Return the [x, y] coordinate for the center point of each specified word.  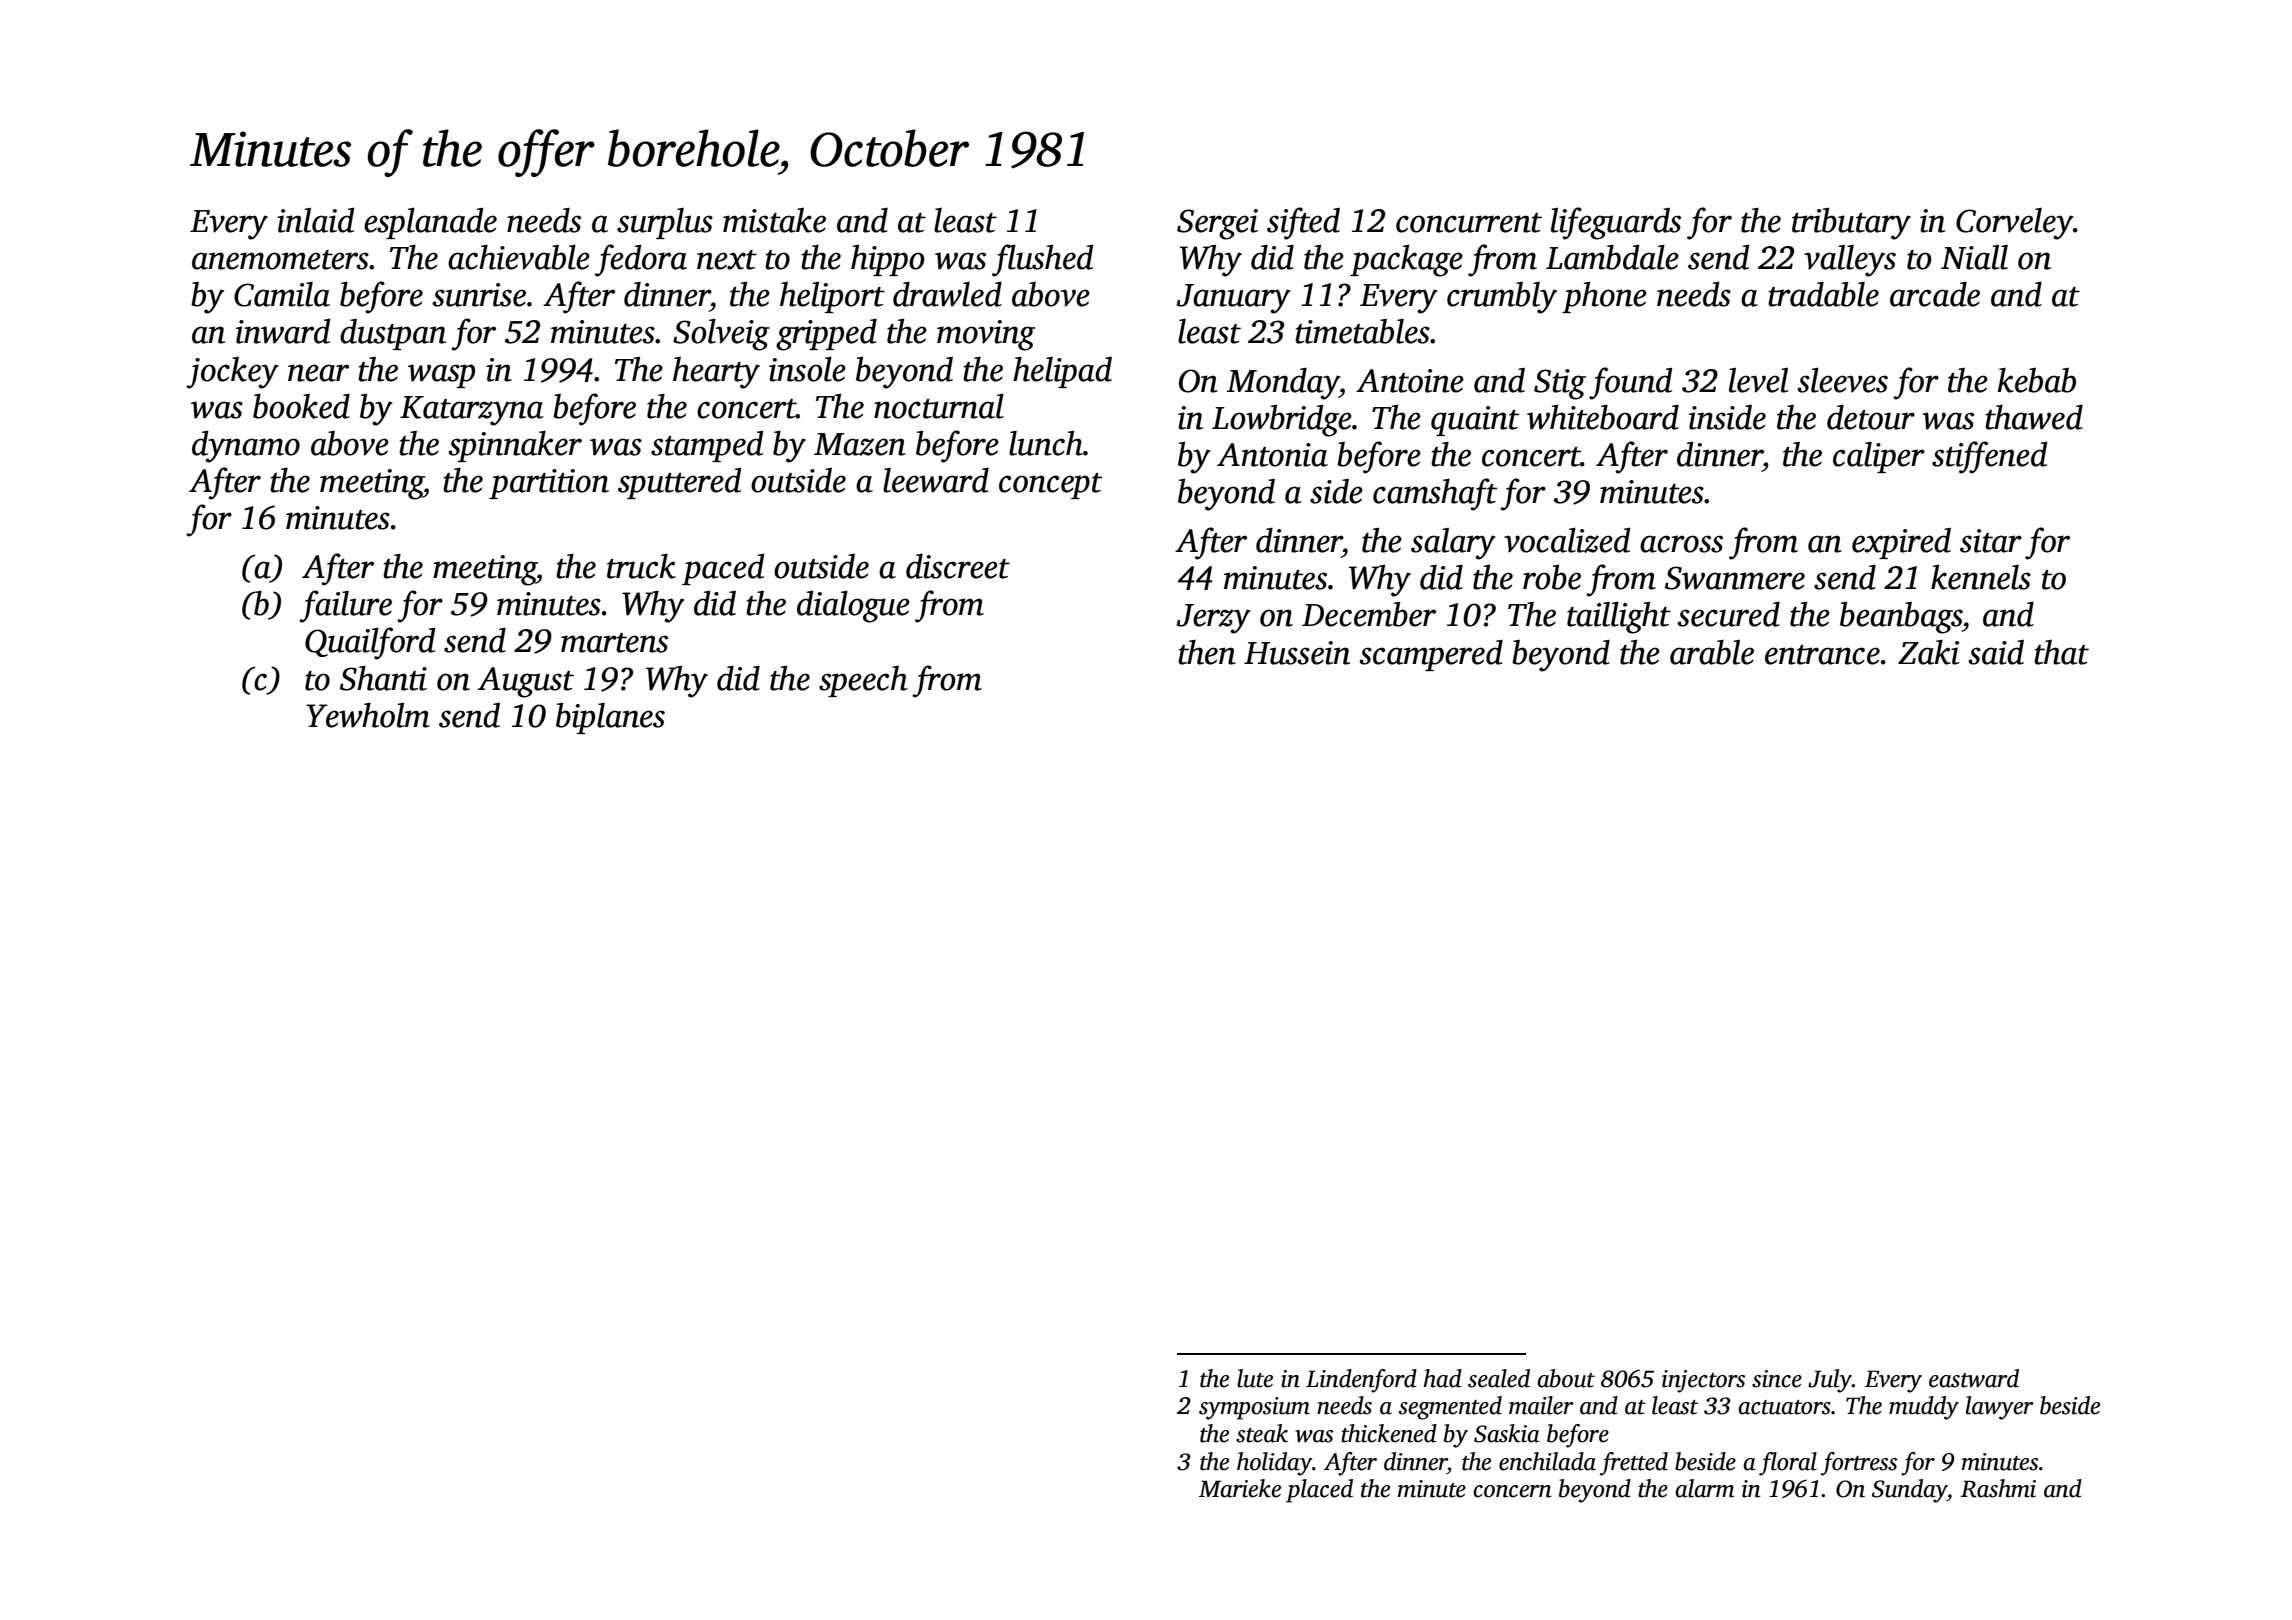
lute [1255, 1378]
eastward [1974, 1378]
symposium [1254, 1408]
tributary [1851, 224]
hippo [888, 260]
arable [1712, 652]
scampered [1431, 655]
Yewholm [368, 715]
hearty [716, 373]
